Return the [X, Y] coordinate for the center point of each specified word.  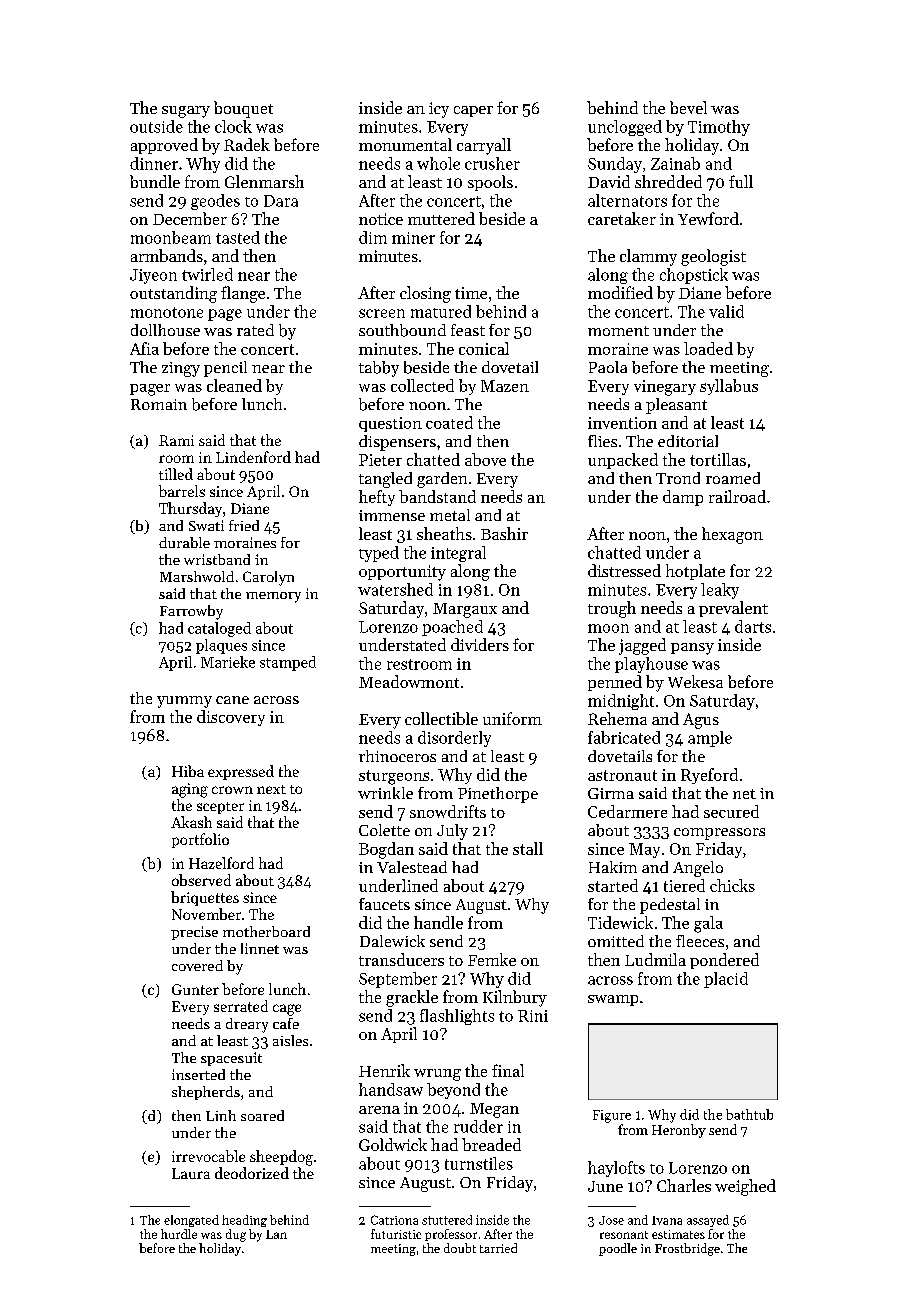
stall [528, 848]
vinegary [665, 388]
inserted [198, 1074]
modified [620, 292]
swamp [613, 1000]
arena [379, 1110]
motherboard [266, 931]
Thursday [190, 509]
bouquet [243, 109]
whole [438, 163]
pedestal [670, 906]
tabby [379, 369]
